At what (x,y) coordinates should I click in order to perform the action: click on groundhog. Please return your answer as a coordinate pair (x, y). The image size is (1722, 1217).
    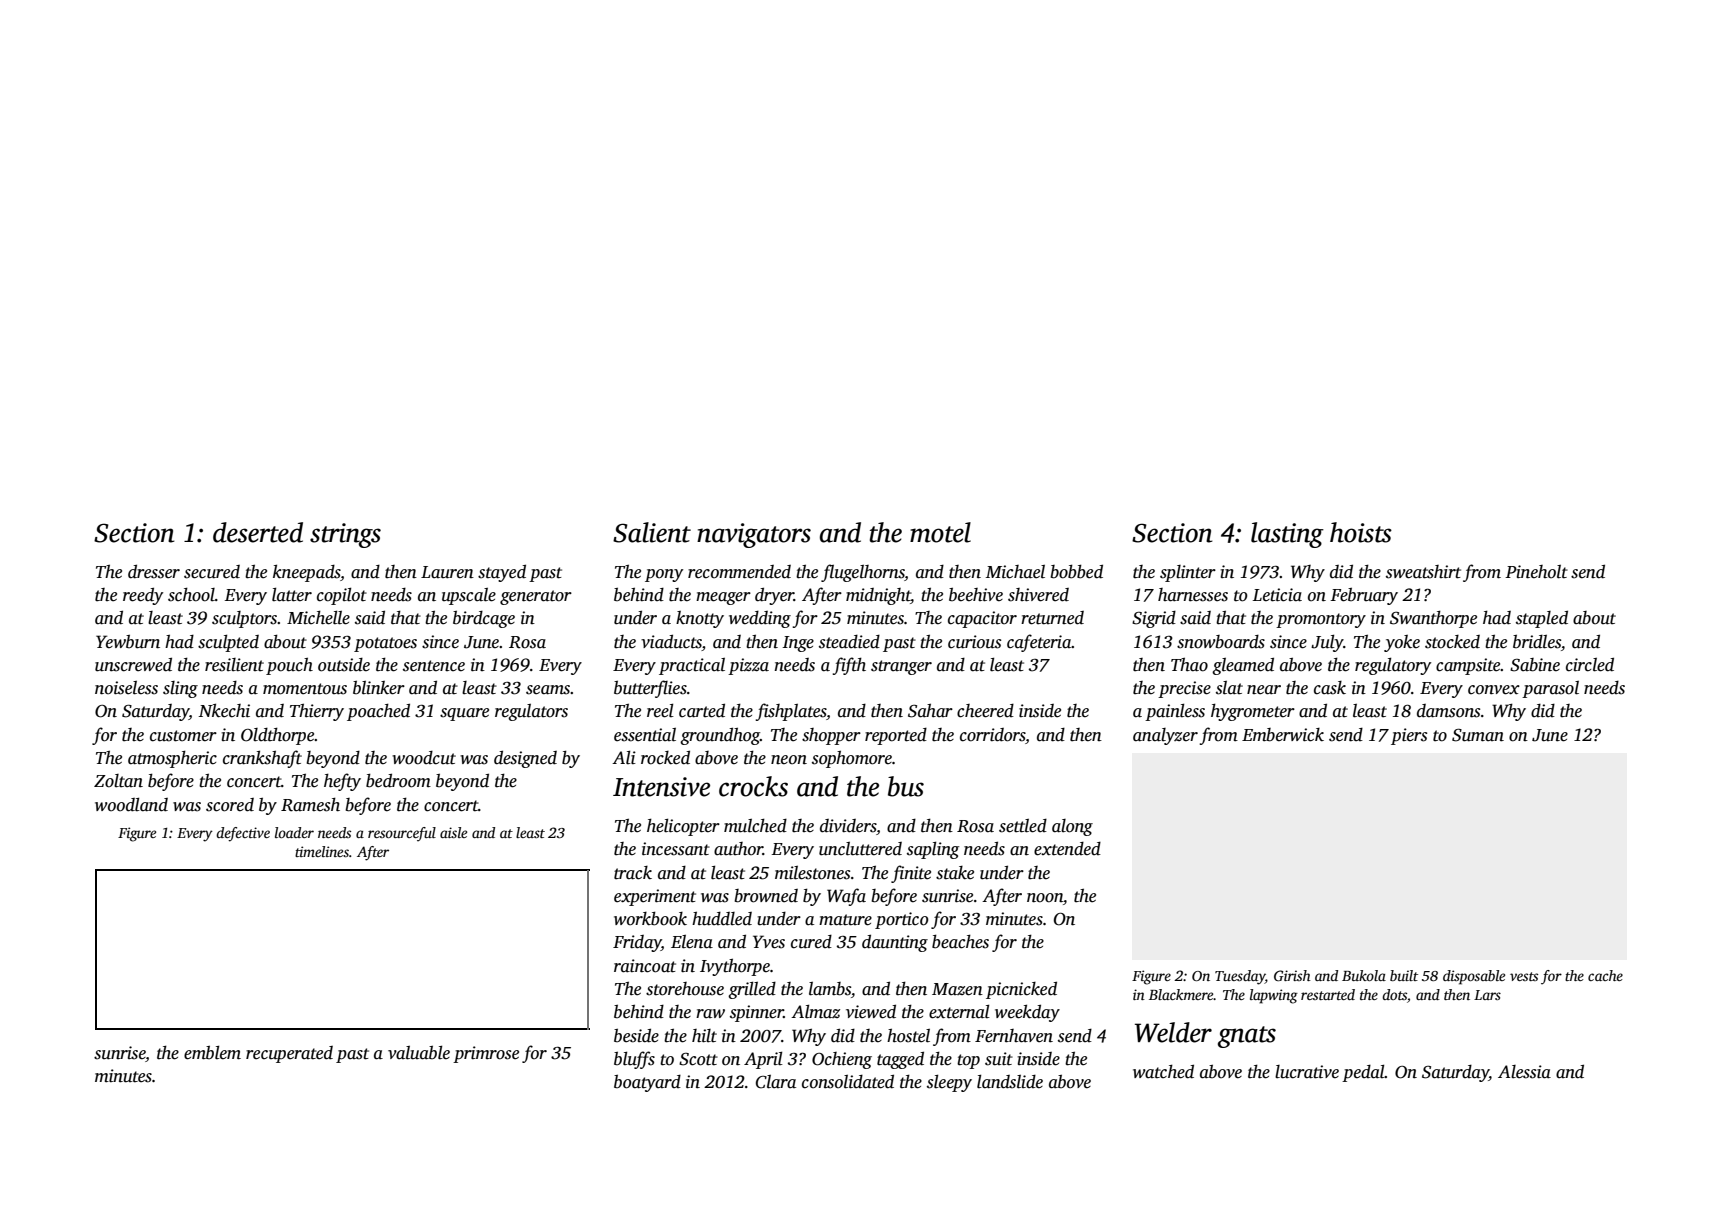
    Looking at the image, I should click on (720, 736).
